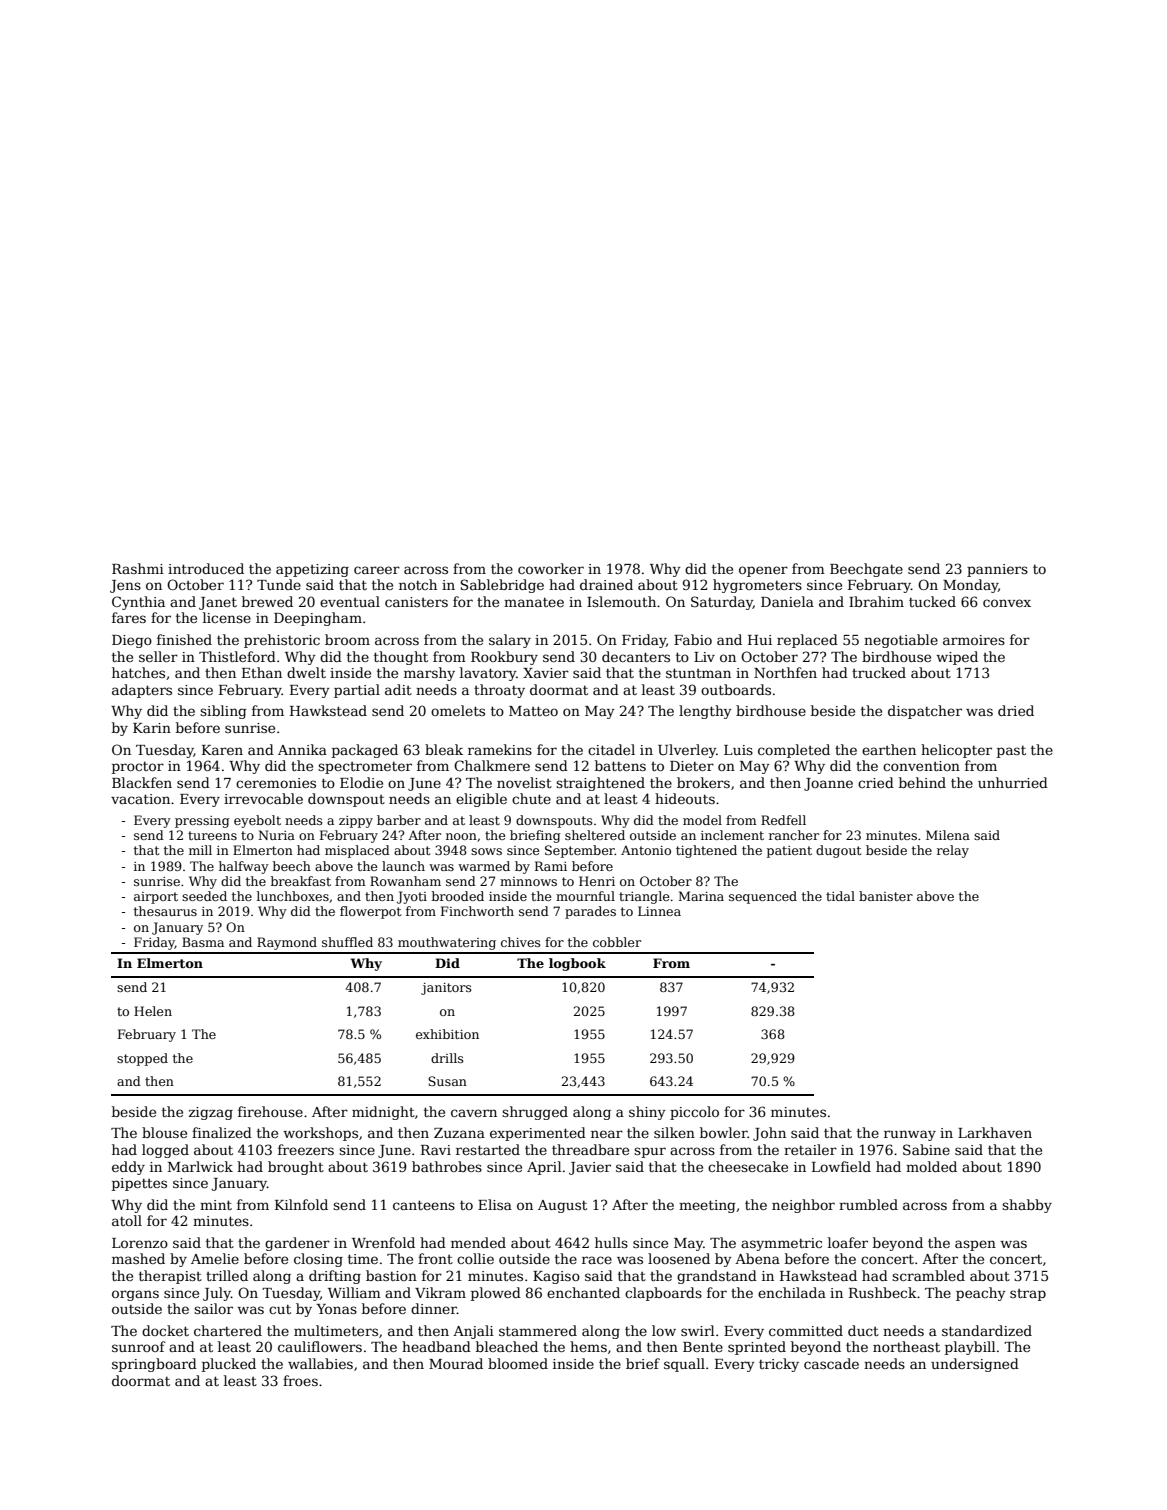  I want to click on Larkhaven, so click(995, 1132).
